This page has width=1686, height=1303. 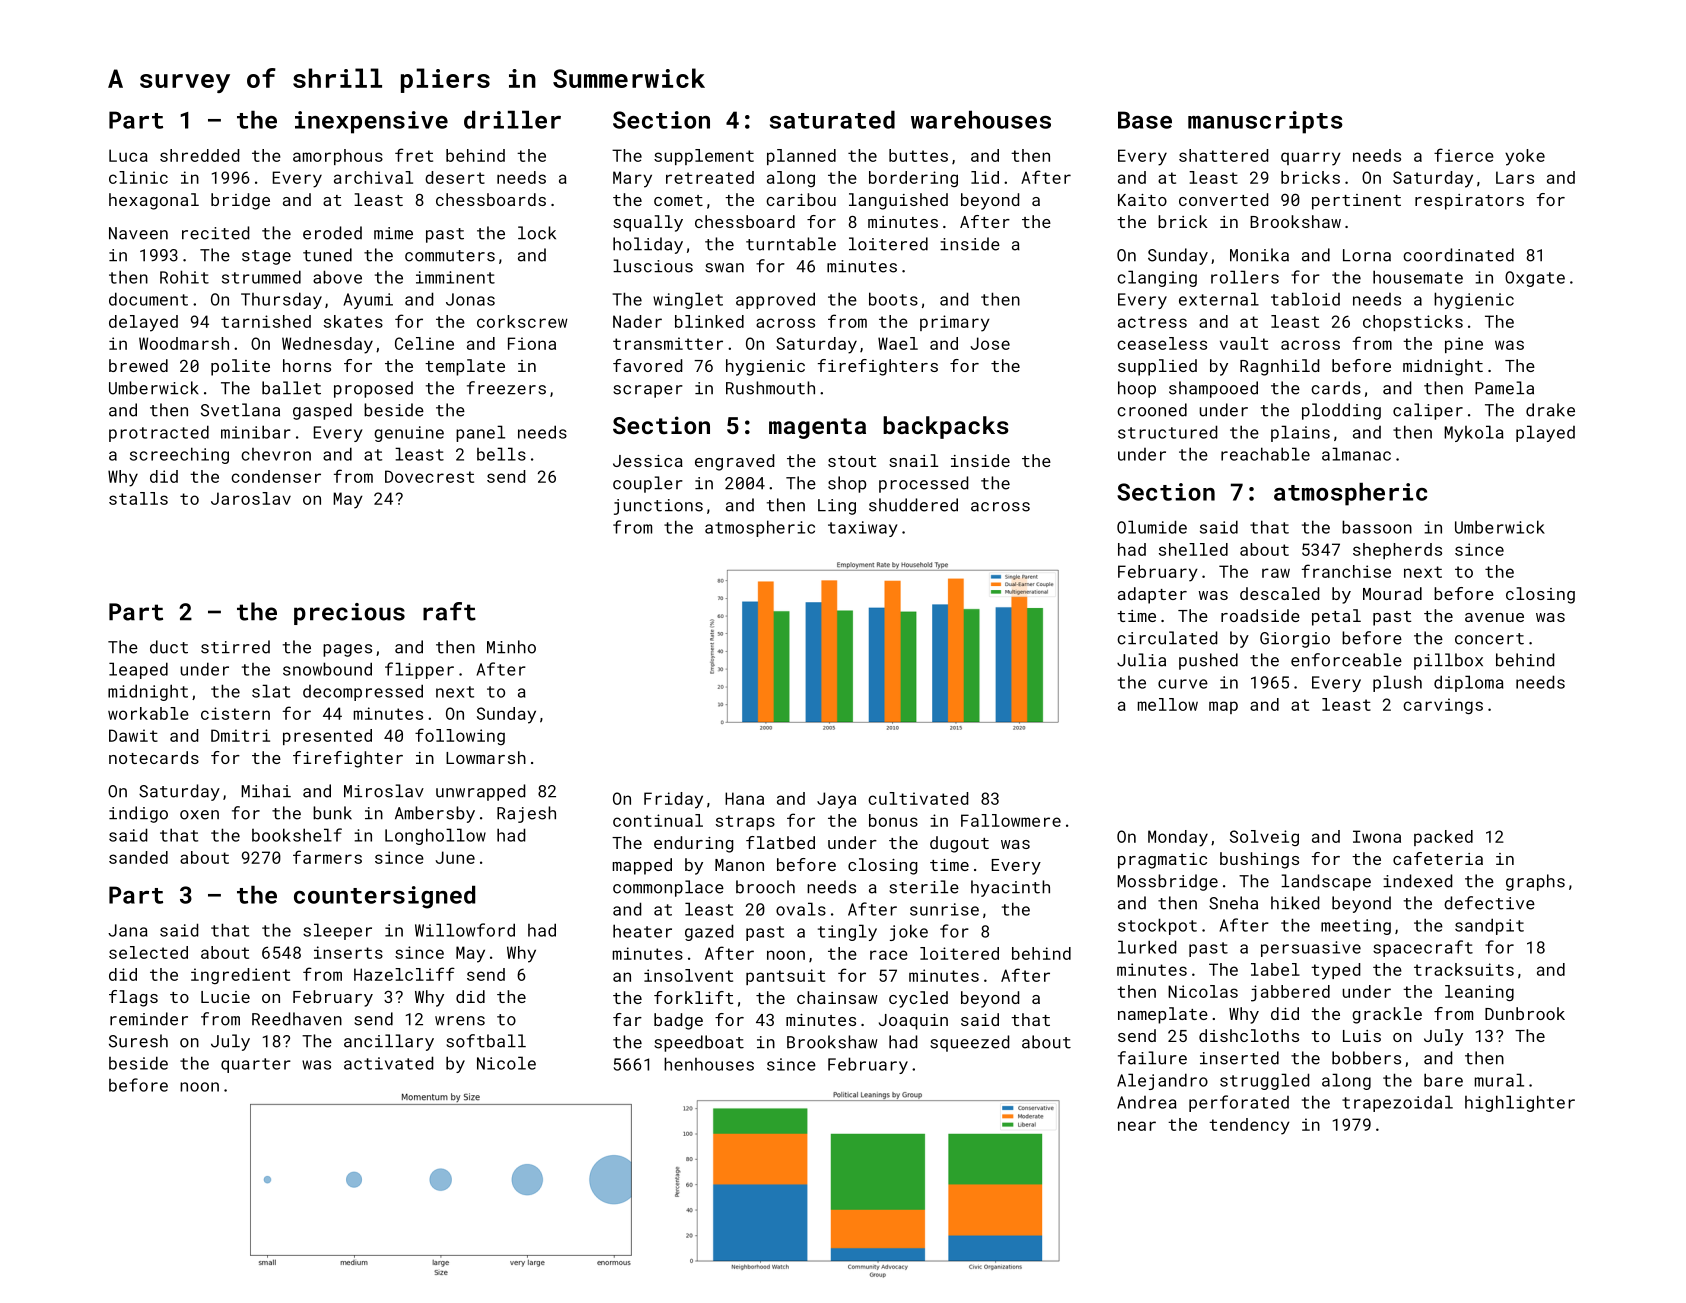 What do you see at coordinates (1265, 122) in the page?
I see `manuscripts` at bounding box center [1265, 122].
